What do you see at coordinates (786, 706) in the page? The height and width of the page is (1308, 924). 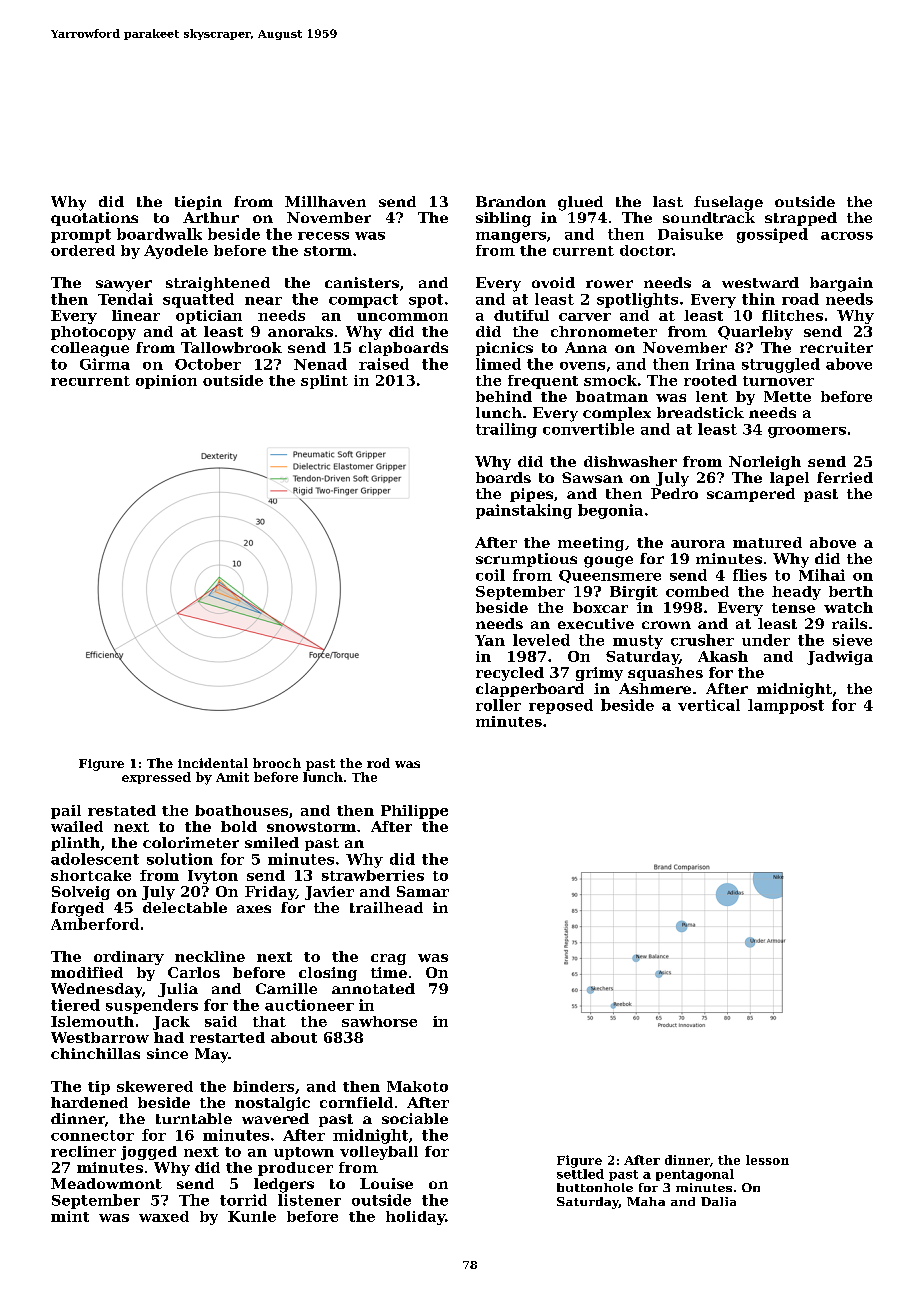 I see `lamppost` at bounding box center [786, 706].
